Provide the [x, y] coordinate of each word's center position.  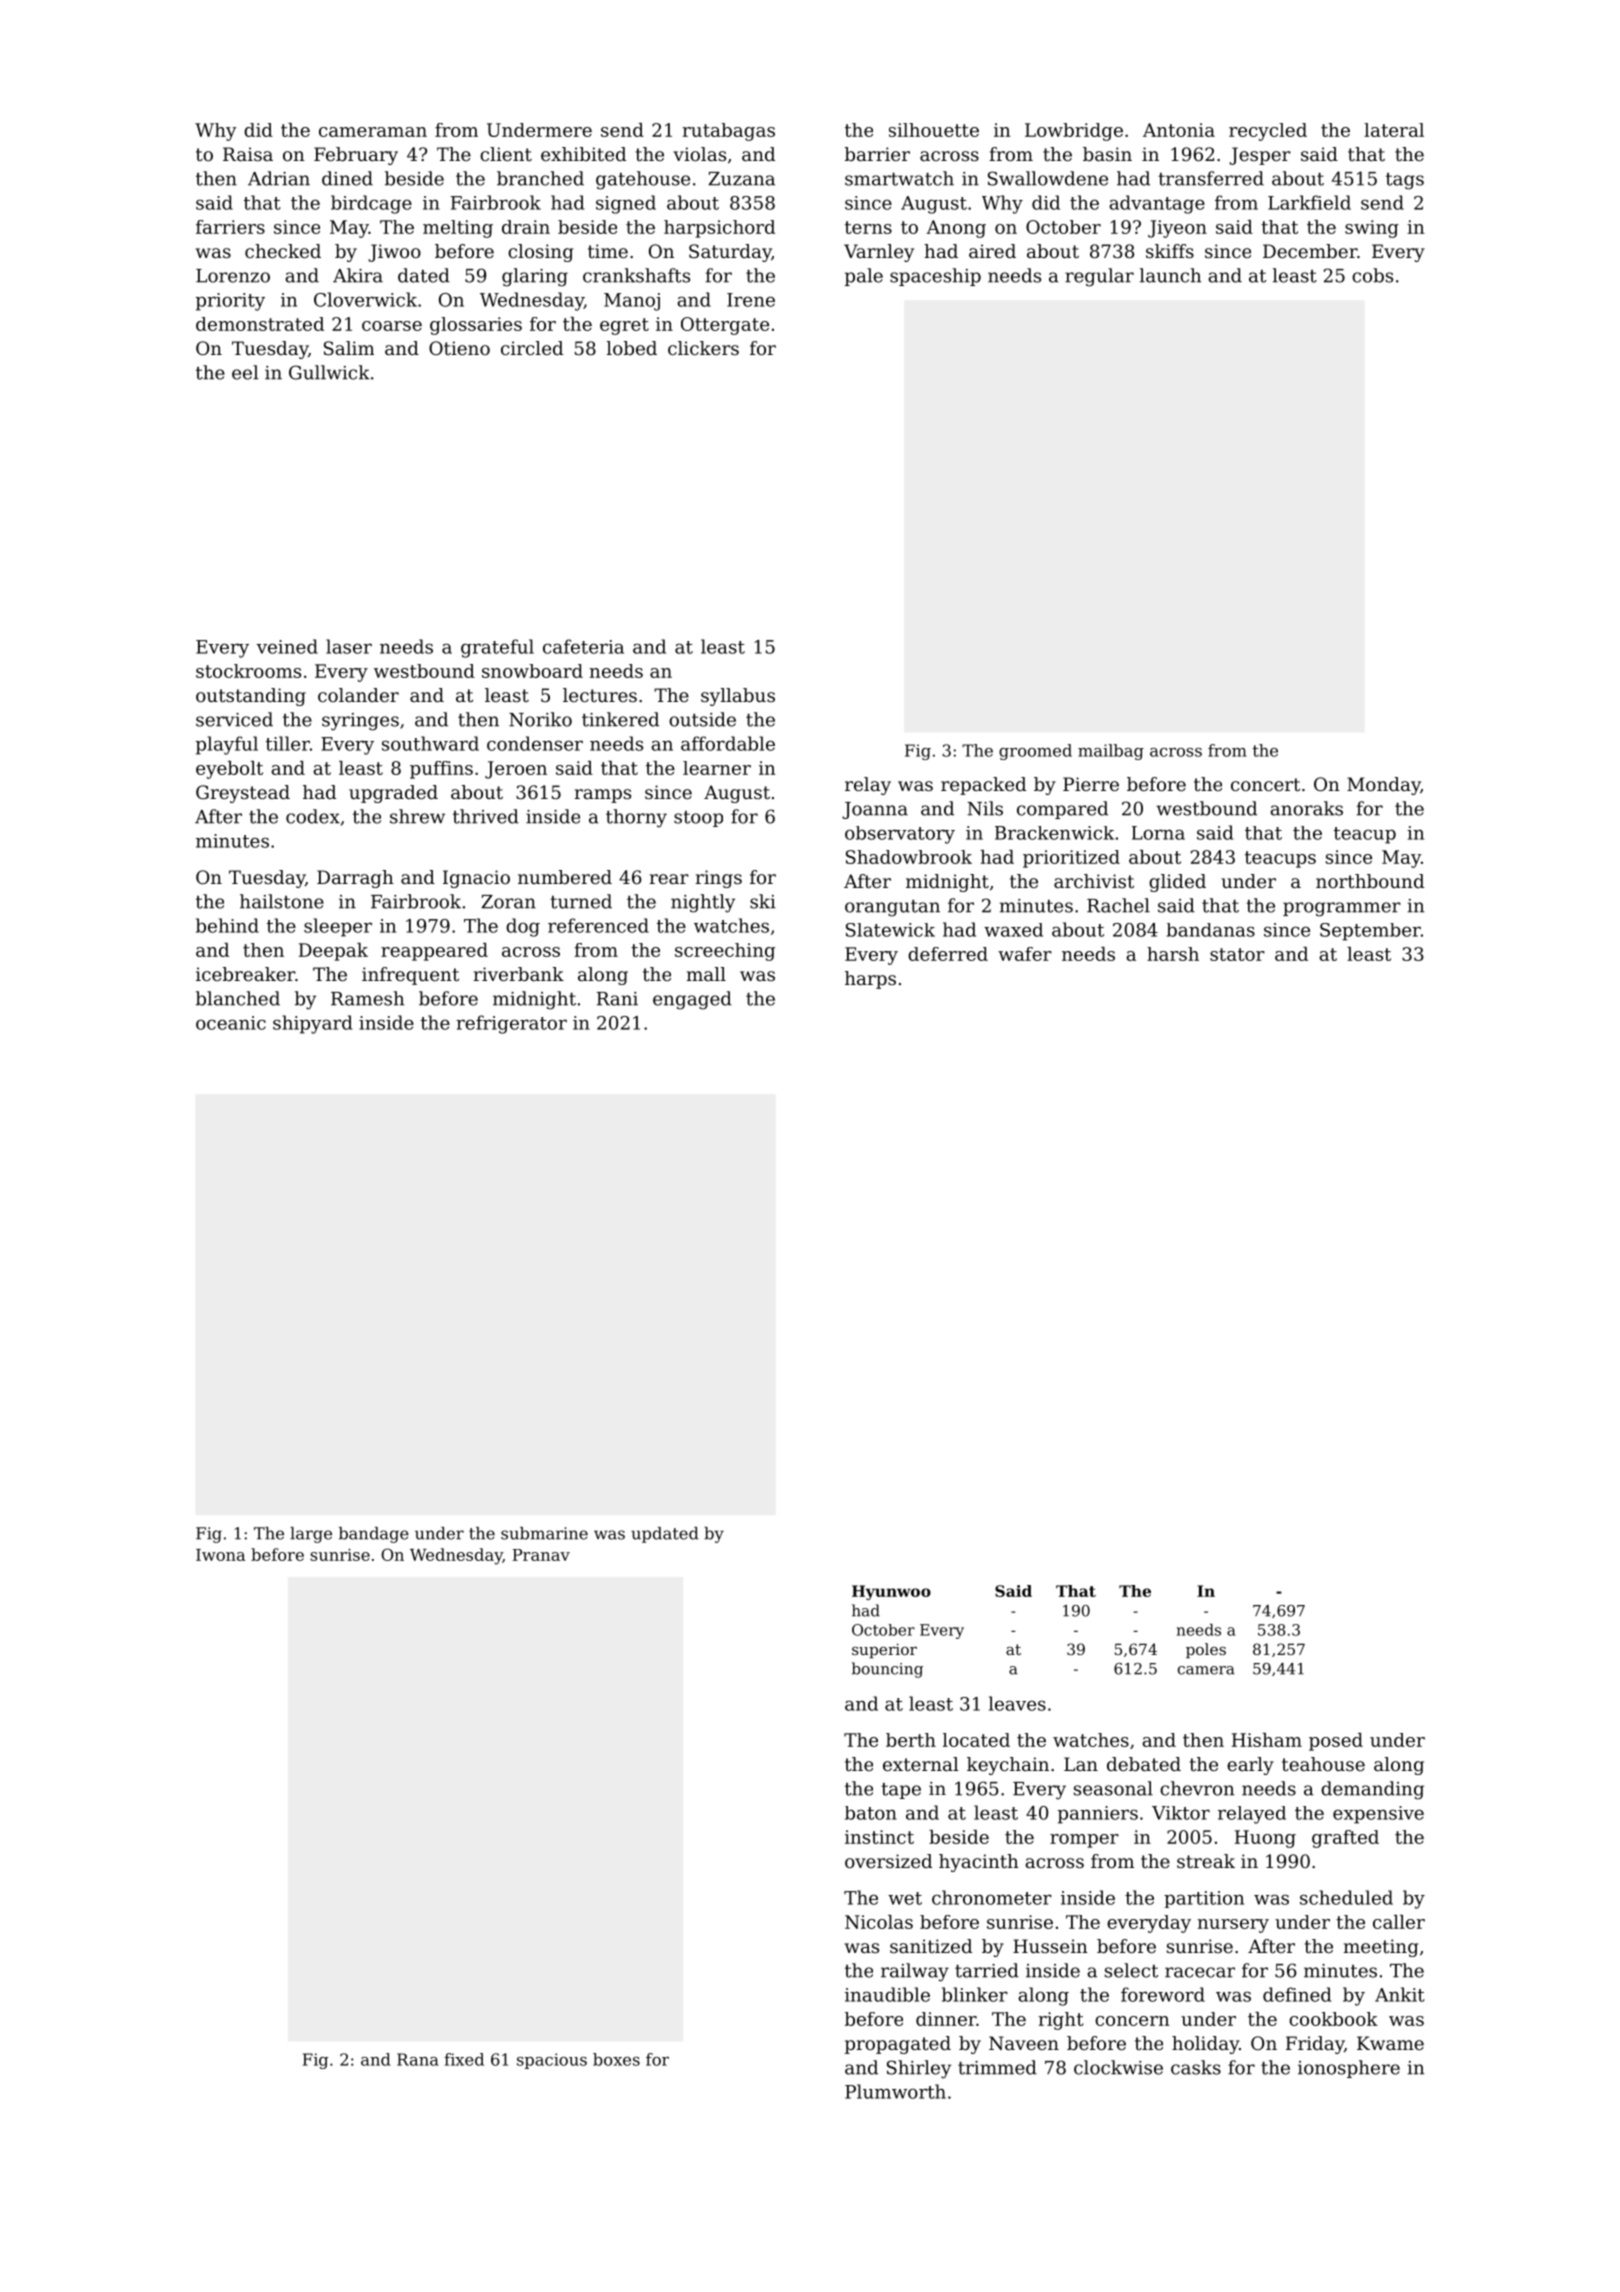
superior [884, 1650]
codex [313, 816]
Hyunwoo [891, 1592]
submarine [544, 1533]
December [1310, 251]
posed [1336, 1742]
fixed [464, 2059]
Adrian [279, 178]
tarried [987, 1970]
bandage [374, 1535]
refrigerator [511, 1024]
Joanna [875, 810]
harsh [1173, 954]
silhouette [934, 130]
